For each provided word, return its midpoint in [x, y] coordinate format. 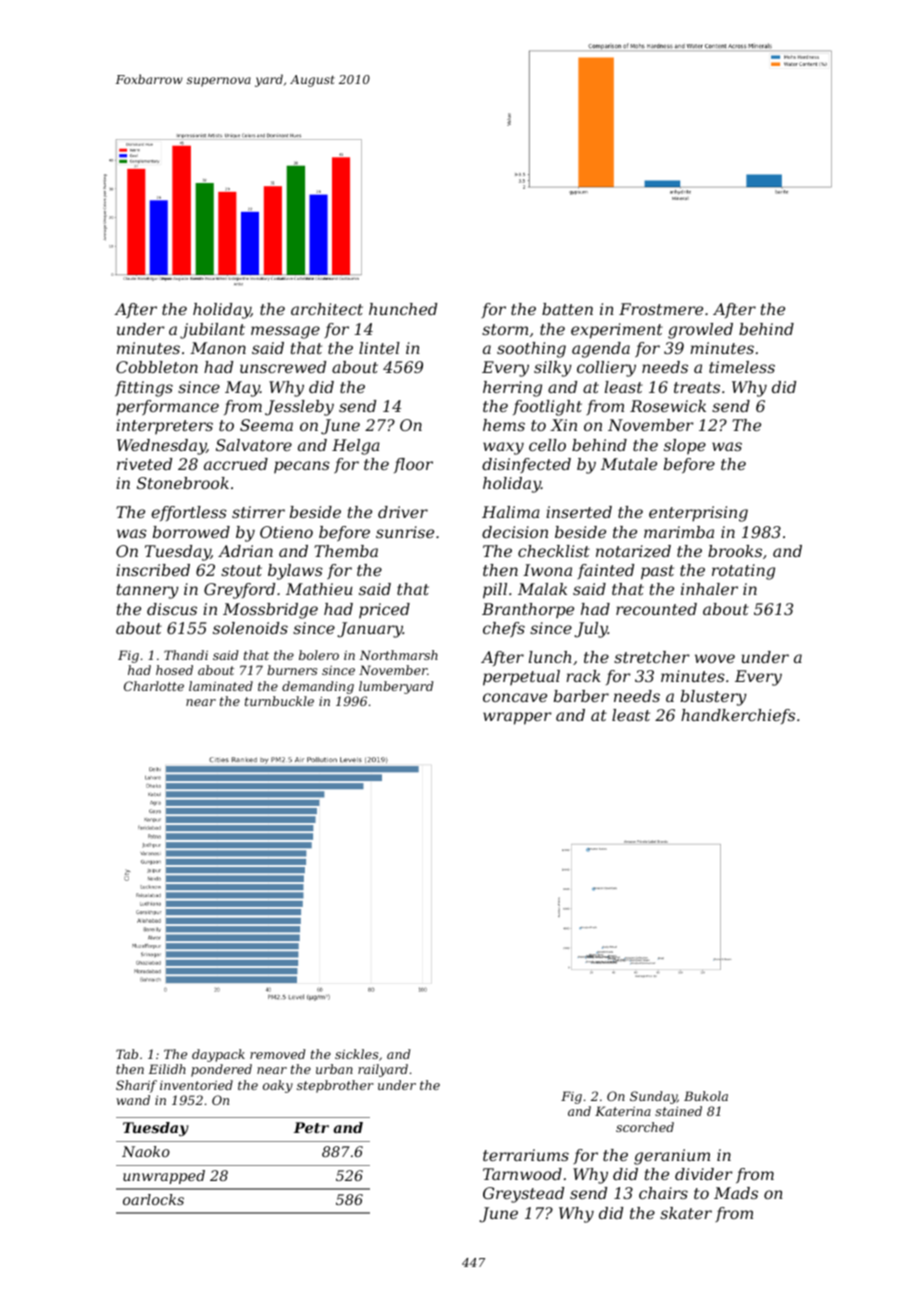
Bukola [706, 1096]
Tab [127, 1054]
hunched [403, 309]
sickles [356, 1054]
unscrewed [283, 367]
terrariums [526, 1155]
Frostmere [661, 309]
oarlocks [153, 1199]
